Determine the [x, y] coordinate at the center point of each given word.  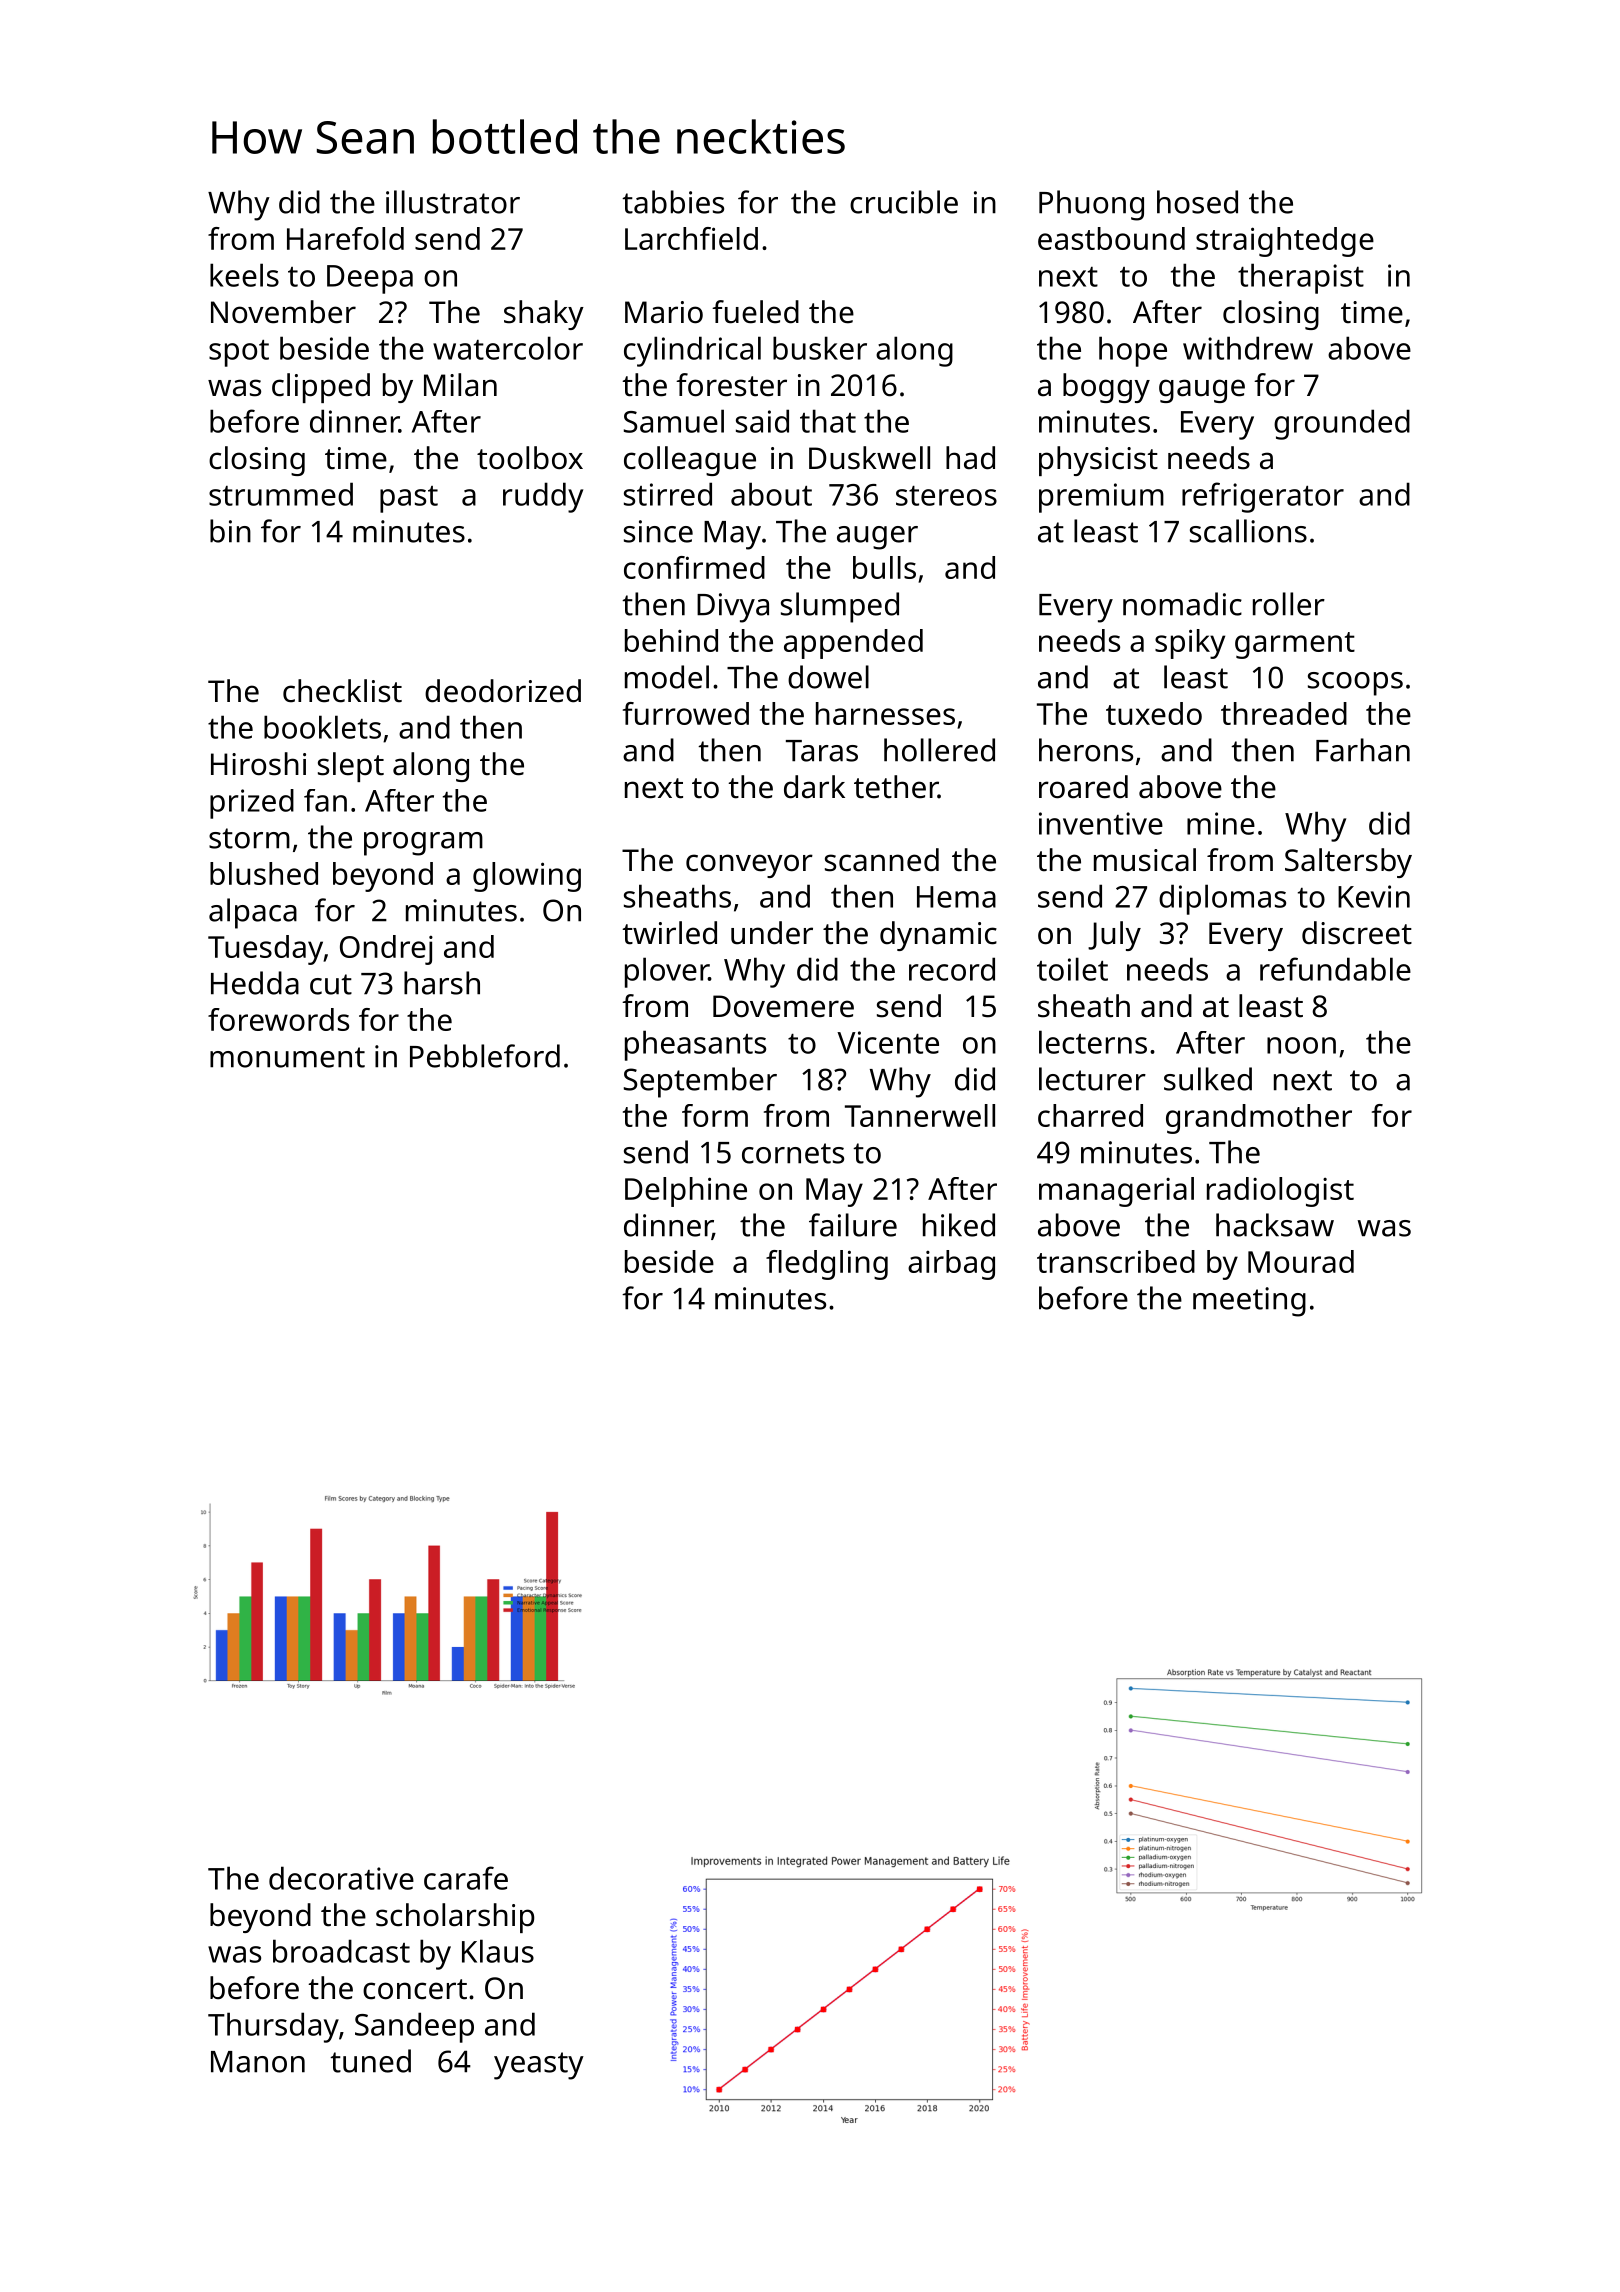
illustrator [453, 202]
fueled [755, 312]
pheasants [695, 1045]
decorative [341, 1878]
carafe [466, 1878]
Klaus [498, 1951]
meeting [1249, 1302]
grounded [1342, 424]
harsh [442, 983]
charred [1090, 1115]
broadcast [341, 1951]
